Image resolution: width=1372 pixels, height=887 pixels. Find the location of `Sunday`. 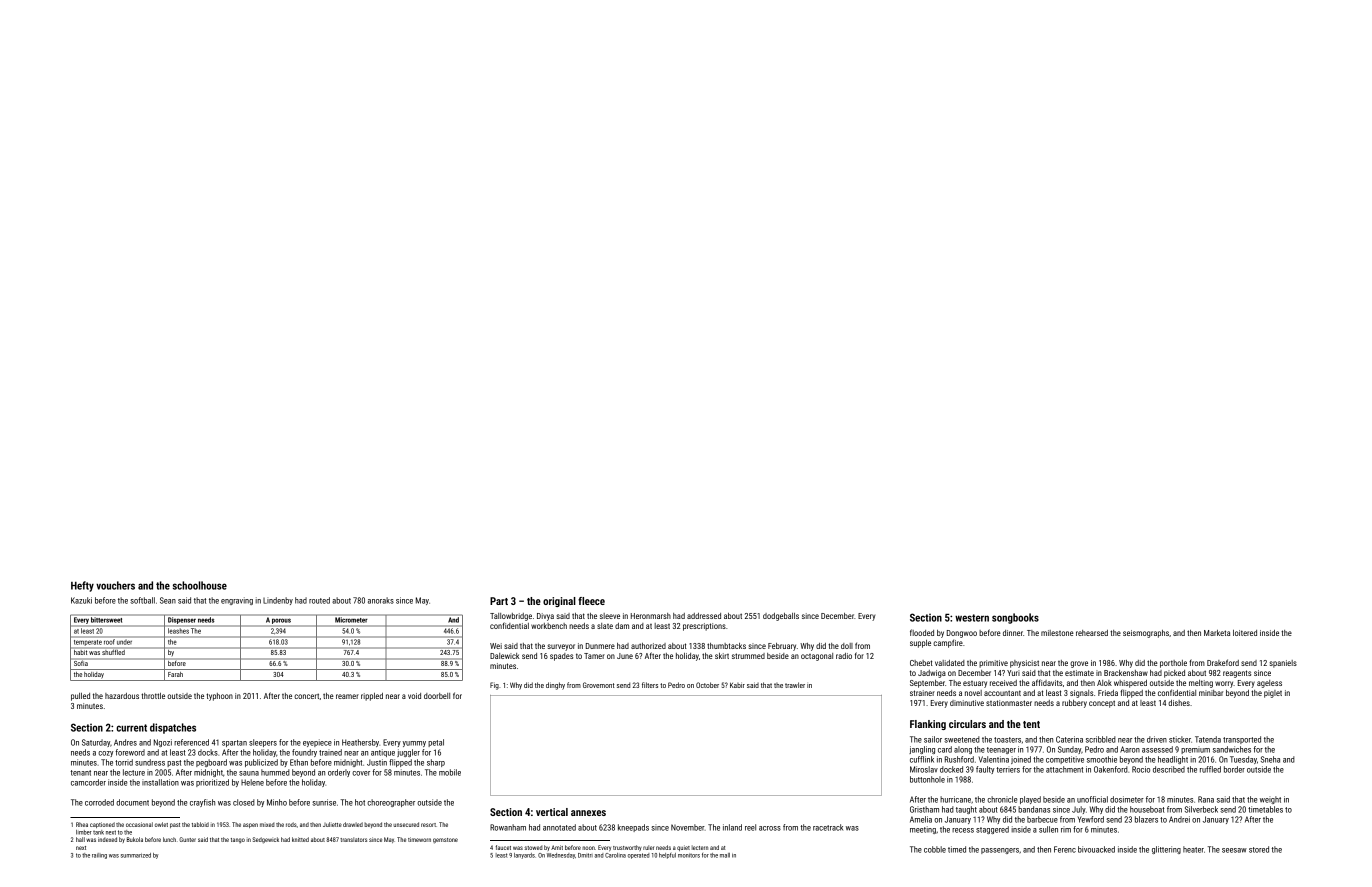

Sunday is located at coordinates (1069, 750).
